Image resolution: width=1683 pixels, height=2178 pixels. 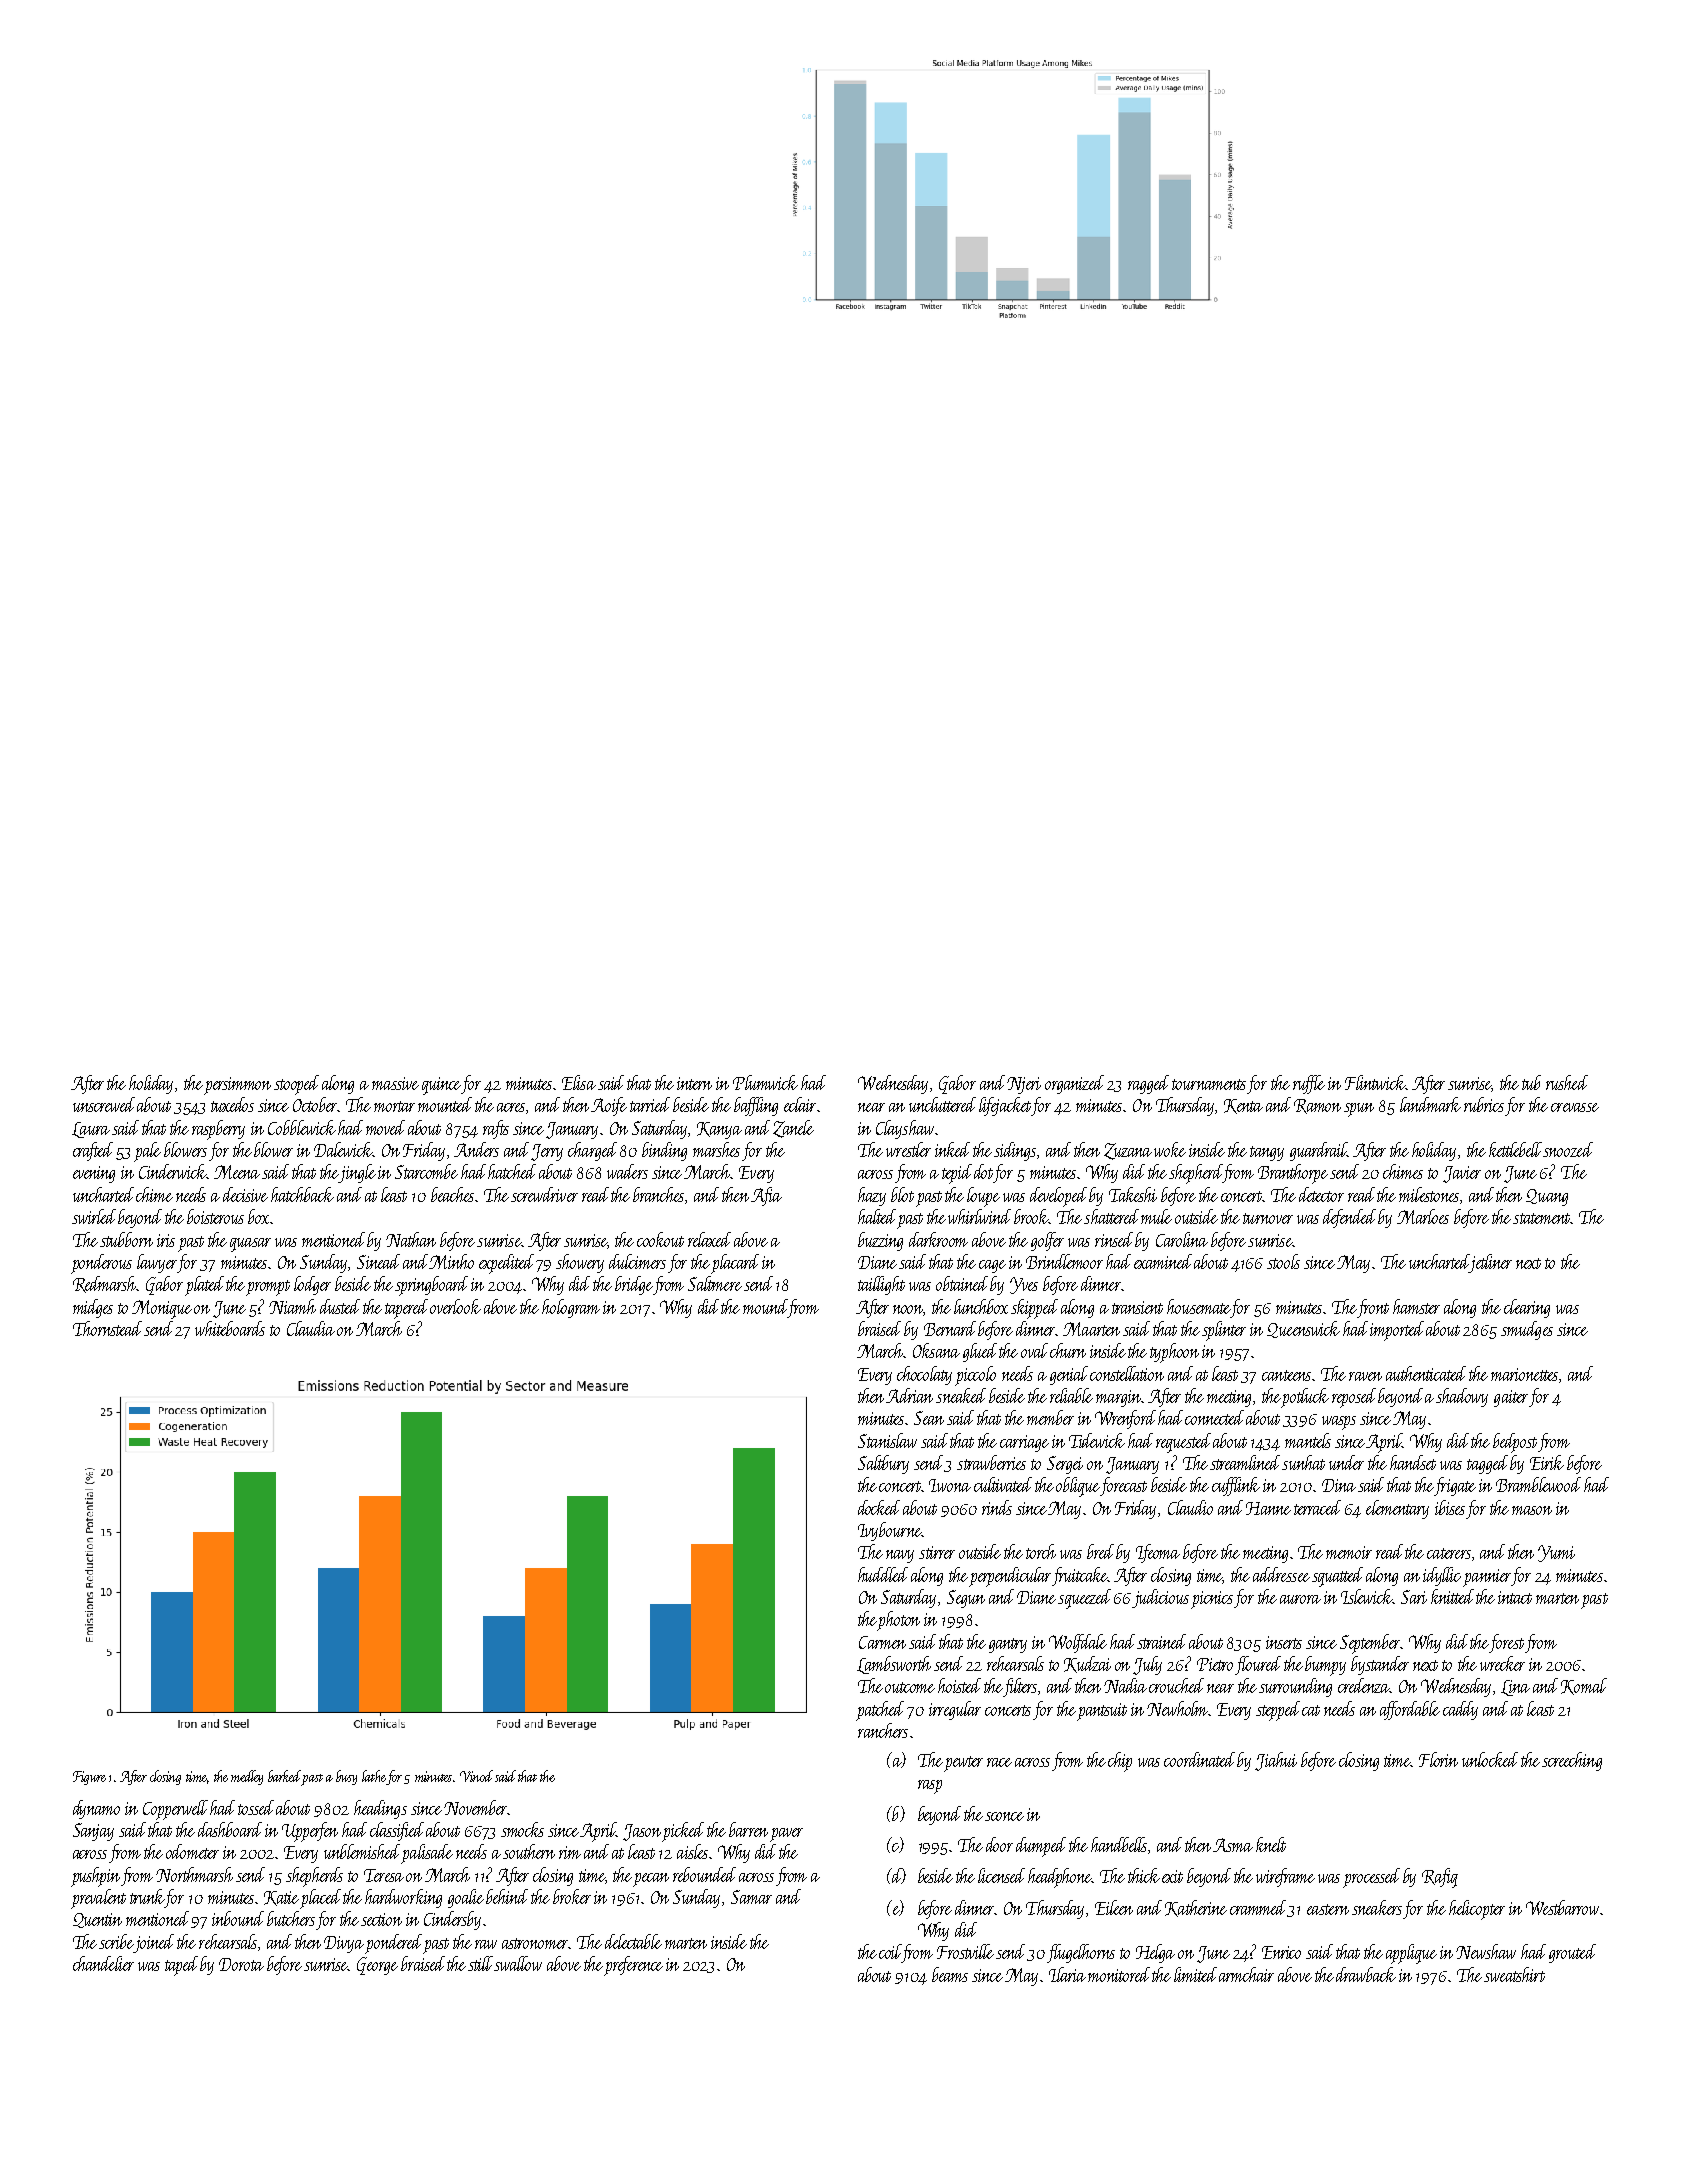 I want to click on marshes, so click(x=716, y=1149).
